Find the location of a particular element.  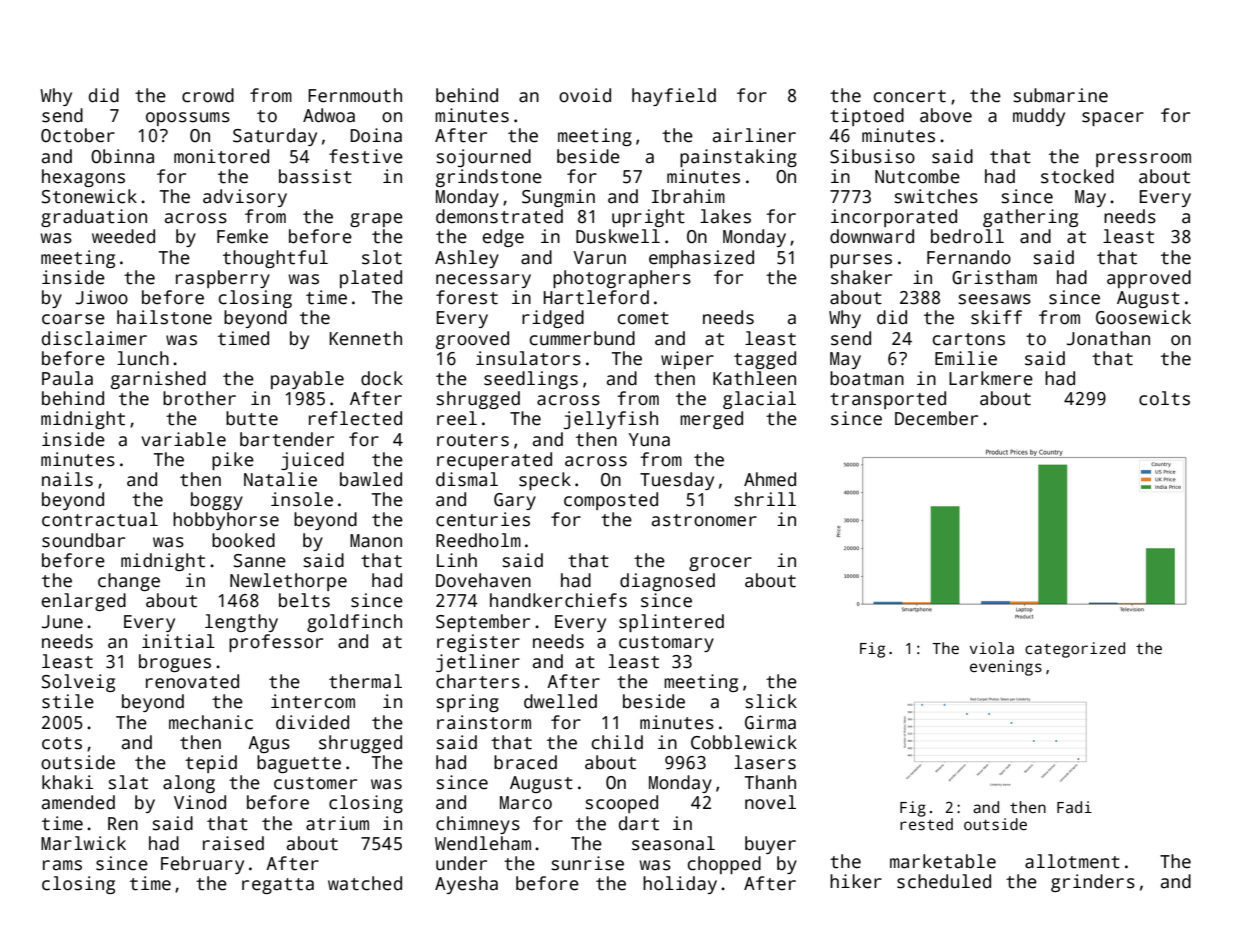

concert is located at coordinates (910, 96).
